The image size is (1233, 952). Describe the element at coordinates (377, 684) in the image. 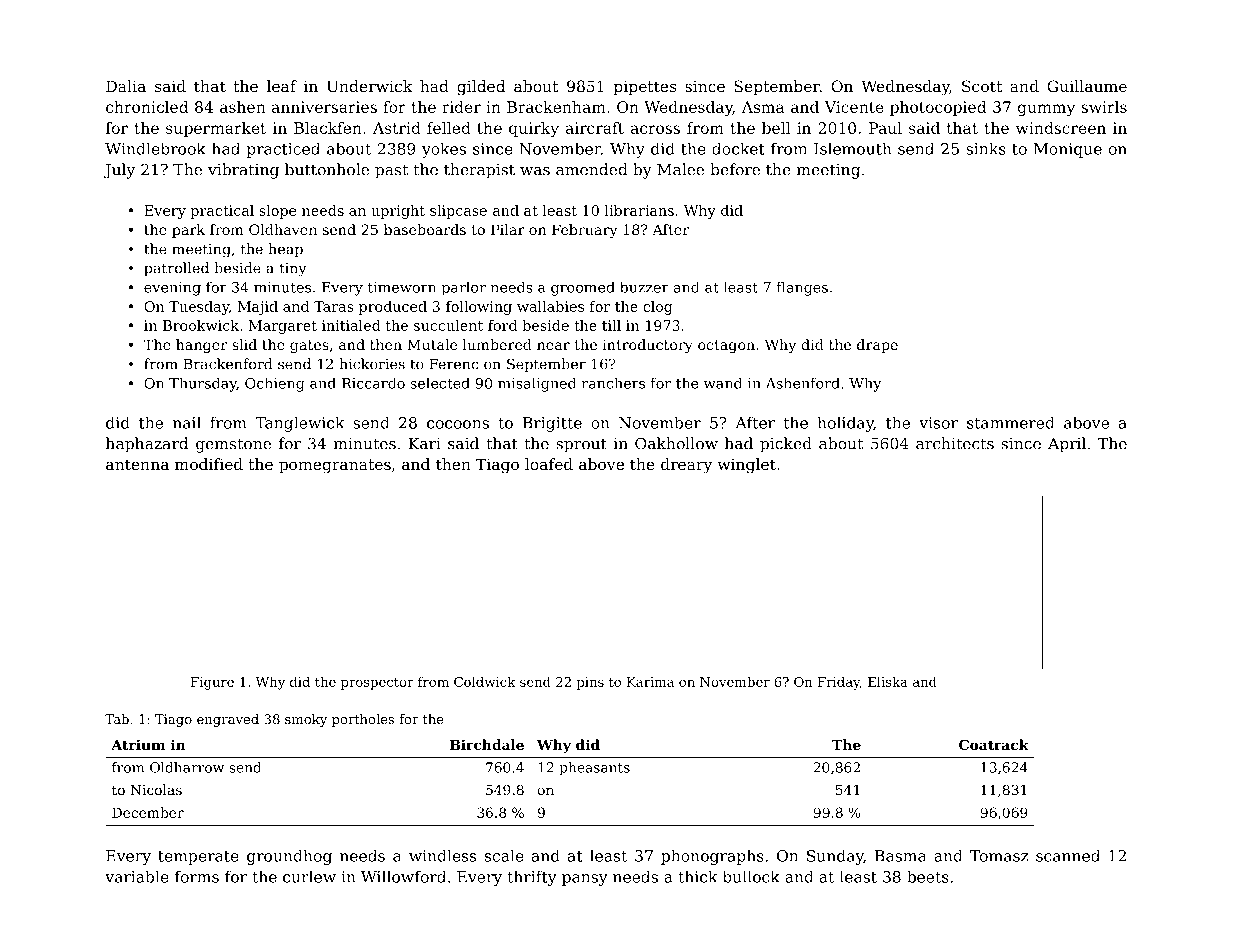

I see `prospector` at that location.
